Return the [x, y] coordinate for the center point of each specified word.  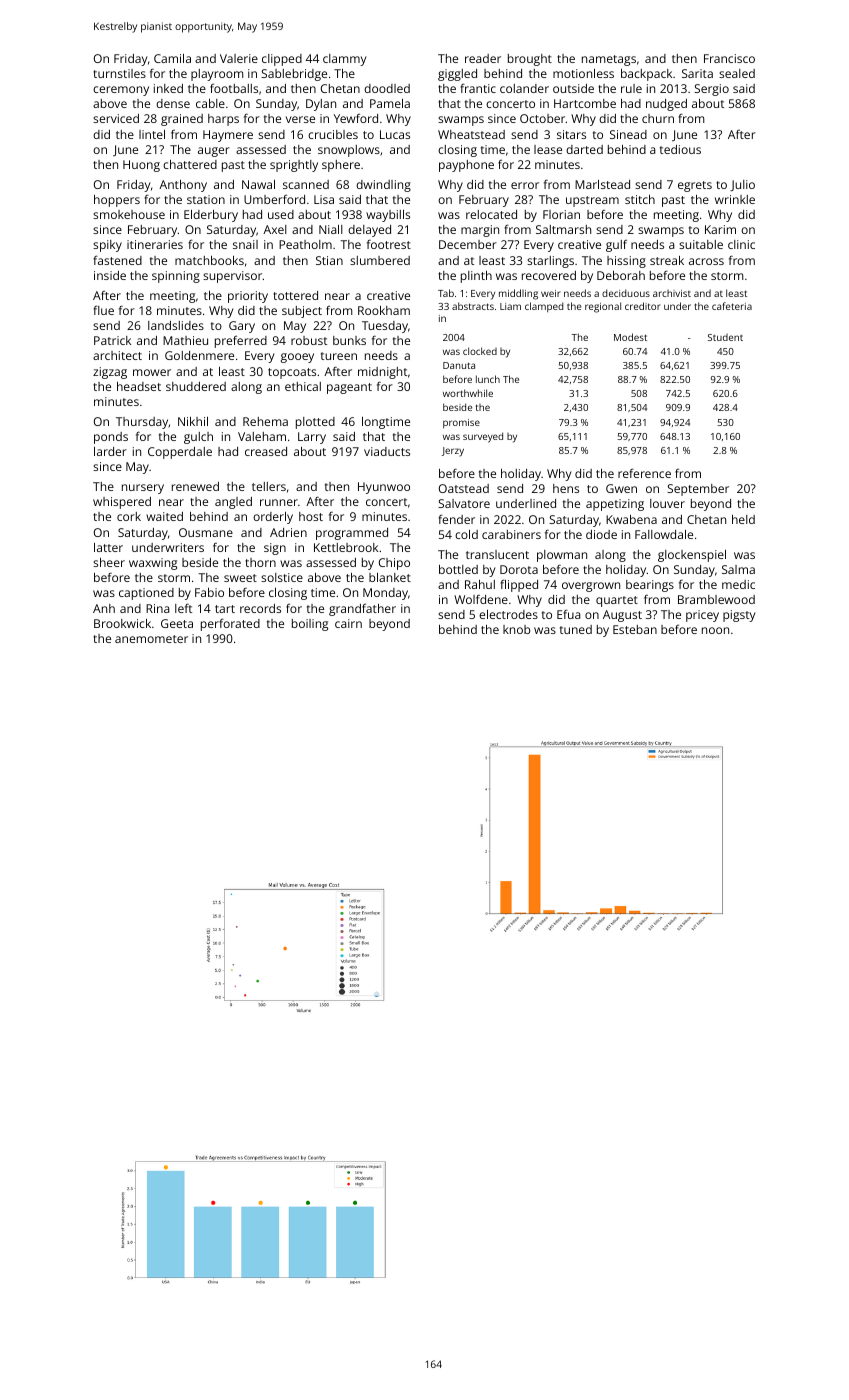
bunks [349, 340]
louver [667, 503]
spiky [107, 246]
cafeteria [732, 306]
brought [530, 60]
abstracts [473, 306]
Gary [242, 327]
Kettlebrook [346, 547]
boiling [310, 625]
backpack [646, 75]
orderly [273, 518]
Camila [172, 58]
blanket [390, 577]
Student [725, 337]
